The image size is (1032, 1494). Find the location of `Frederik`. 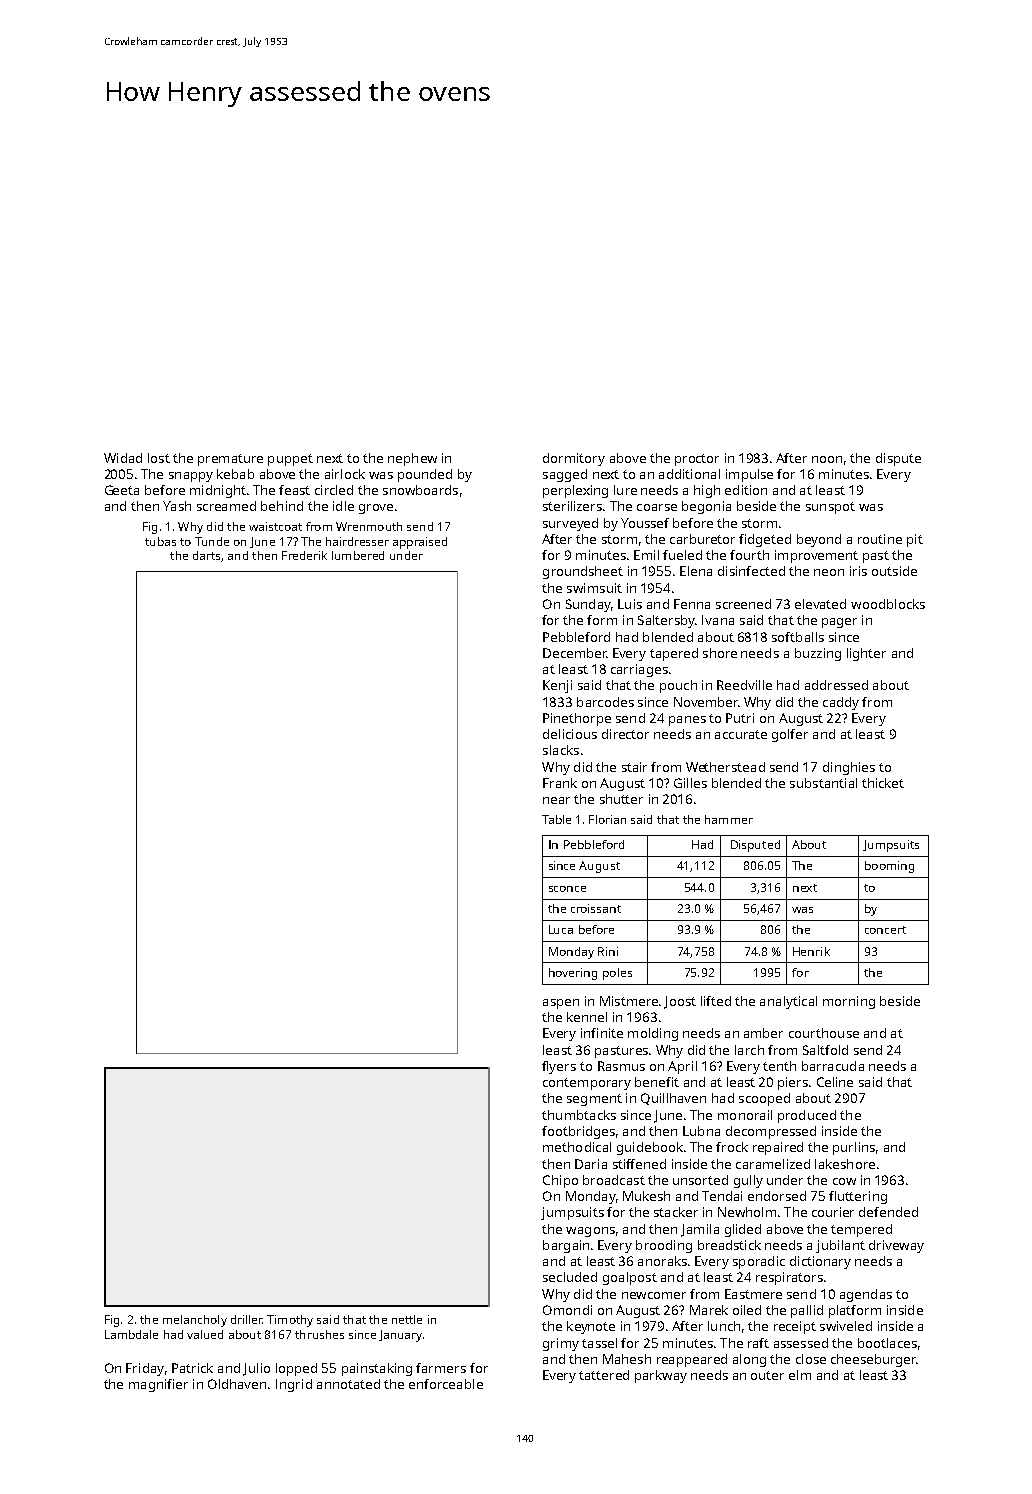

Frederik is located at coordinates (304, 555).
